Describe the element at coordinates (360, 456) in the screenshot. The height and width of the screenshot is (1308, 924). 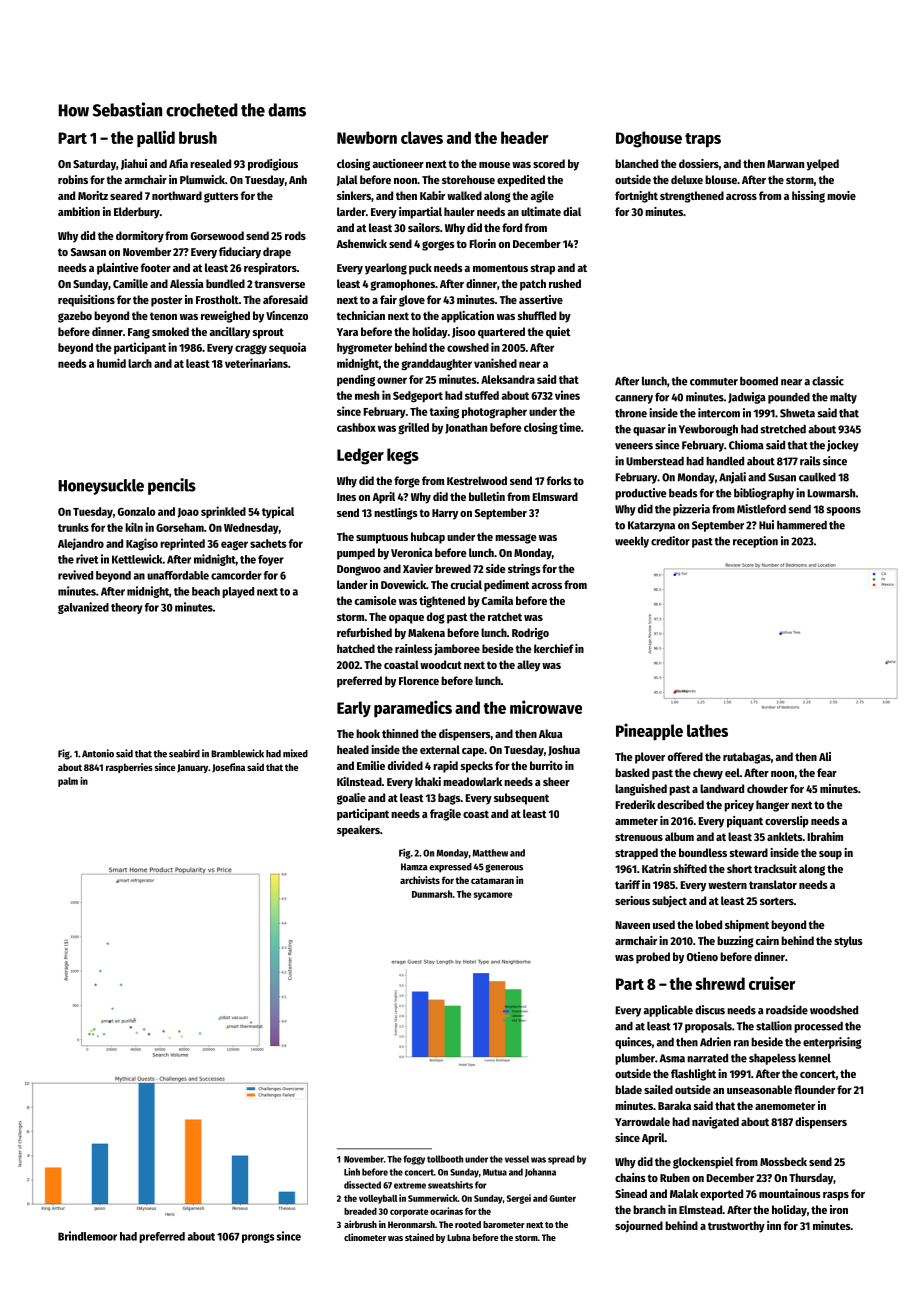
I see `Ledger` at that location.
